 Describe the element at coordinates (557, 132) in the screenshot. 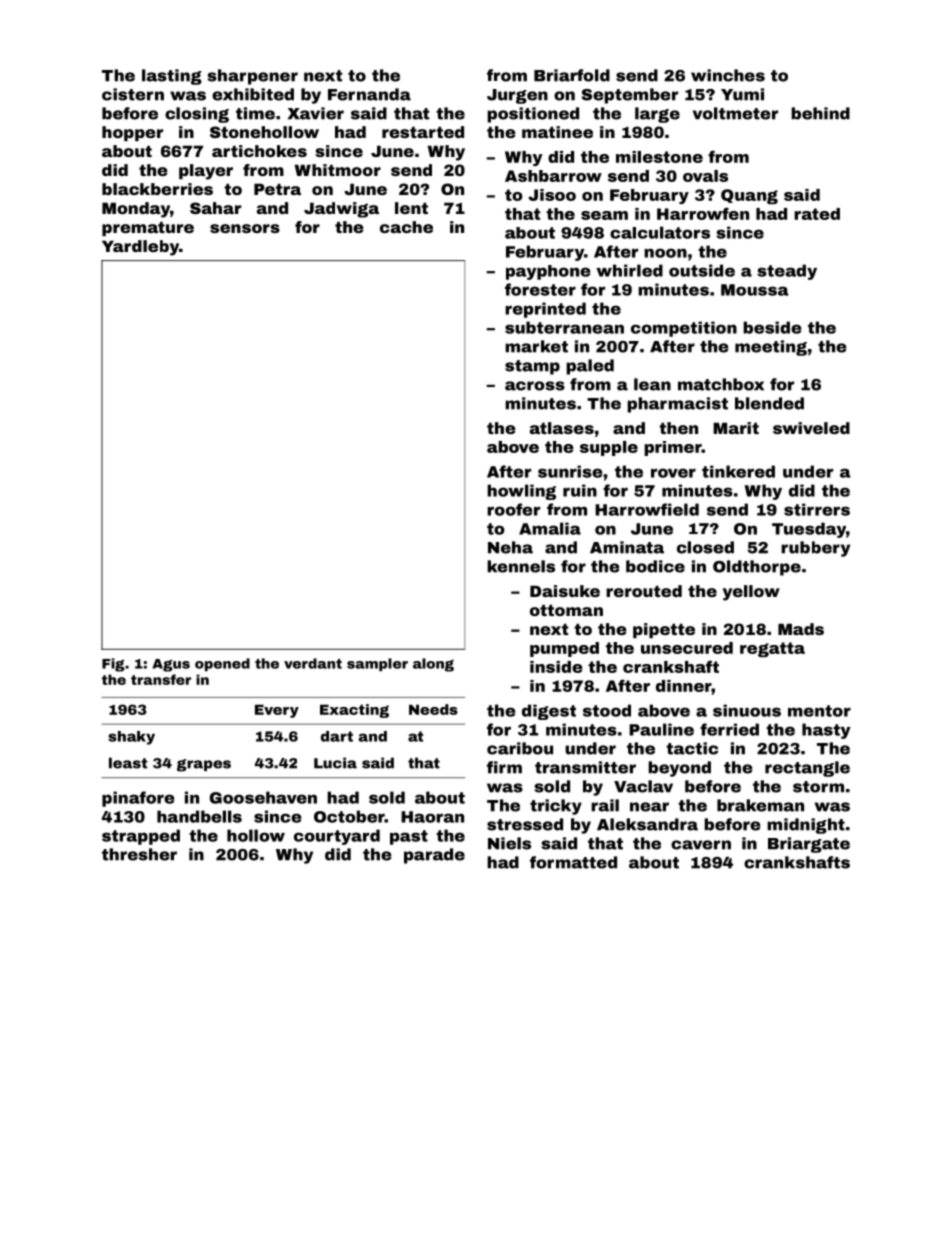

I see `matinee` at that location.
